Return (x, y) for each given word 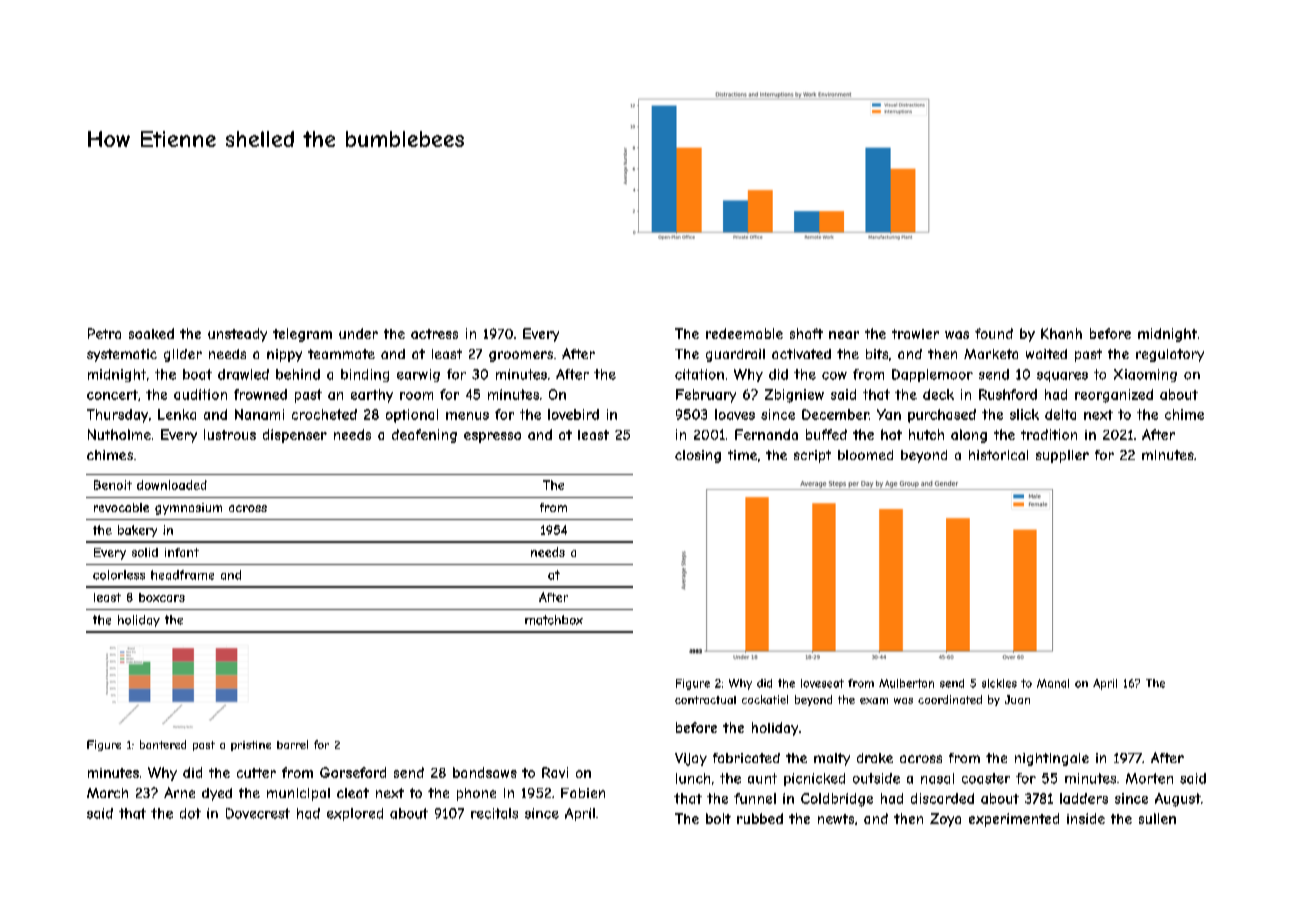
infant (182, 552)
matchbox (554, 620)
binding (365, 375)
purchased (942, 416)
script (812, 456)
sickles (999, 683)
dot (190, 813)
